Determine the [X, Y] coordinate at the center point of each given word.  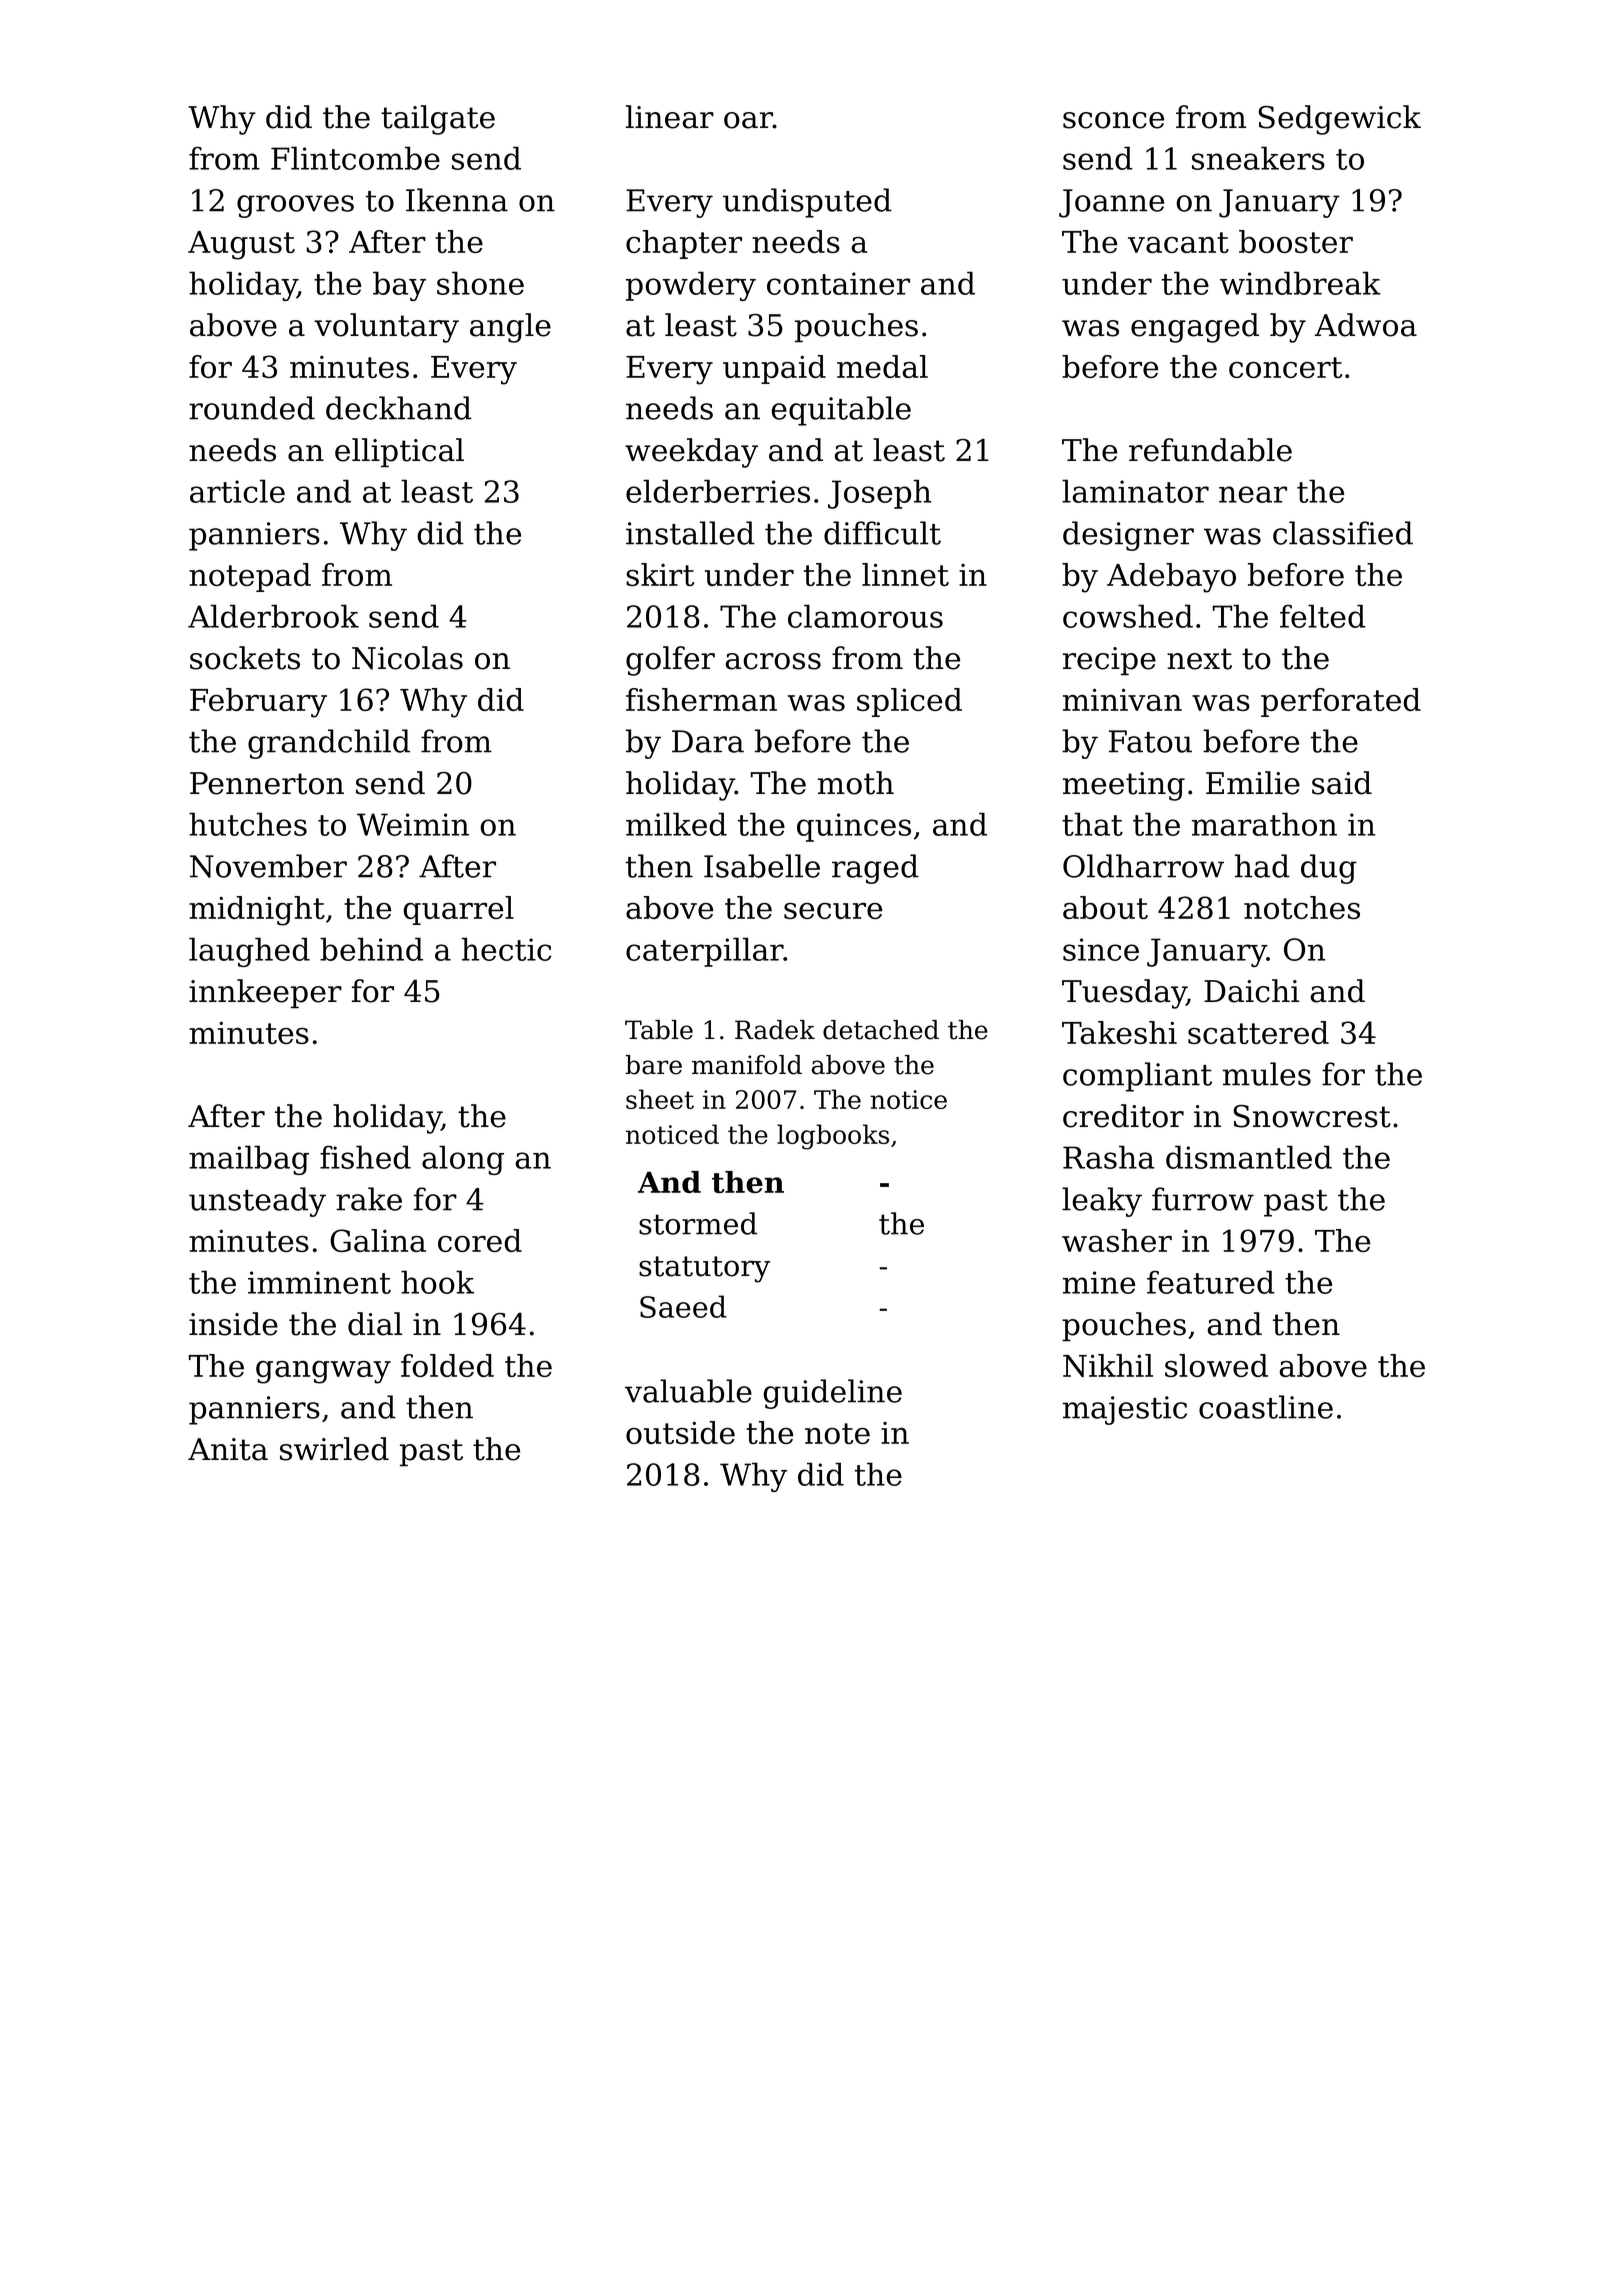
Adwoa [1366, 325]
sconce [1113, 120]
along [463, 1160]
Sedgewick [1340, 120]
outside [680, 1432]
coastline [1266, 1407]
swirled [334, 1449]
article [237, 491]
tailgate [438, 120]
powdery [691, 286]
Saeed [683, 1306]
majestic [1125, 1410]
